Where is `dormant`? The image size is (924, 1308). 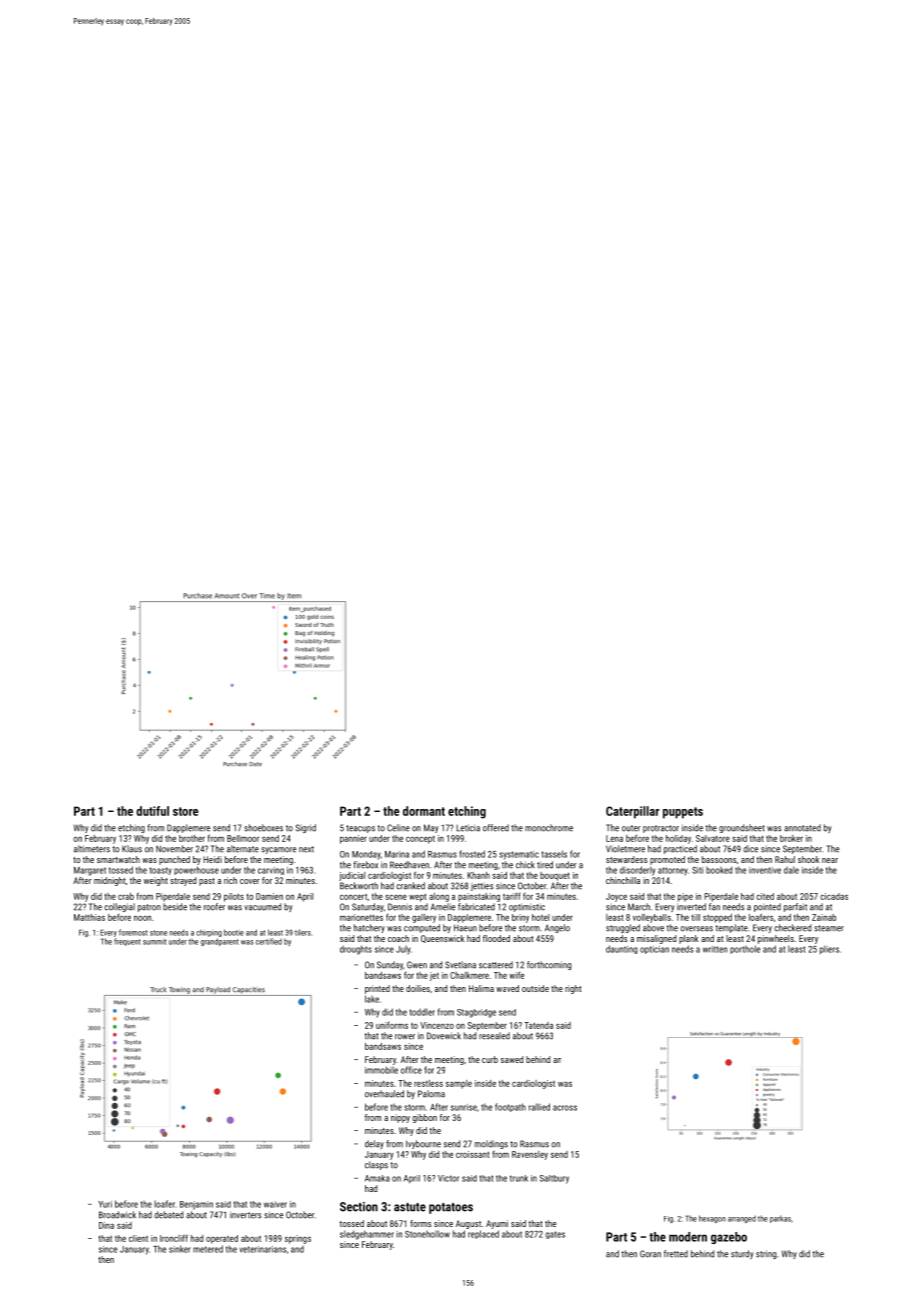
dormant is located at coordinates (424, 811).
